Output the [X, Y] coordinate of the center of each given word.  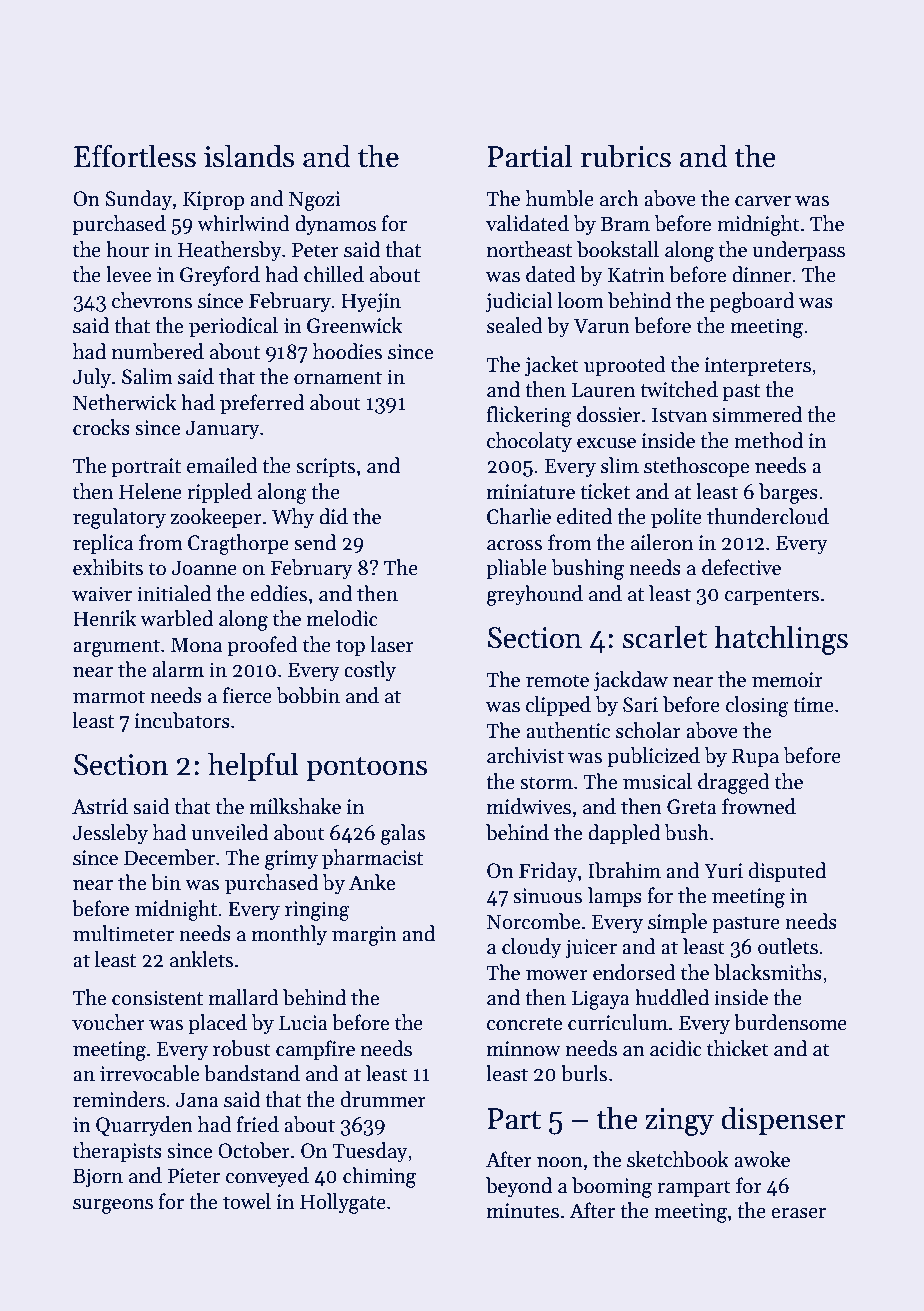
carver [763, 201]
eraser [798, 1213]
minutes [523, 1211]
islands [249, 156]
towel [247, 1201]
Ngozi [314, 201]
